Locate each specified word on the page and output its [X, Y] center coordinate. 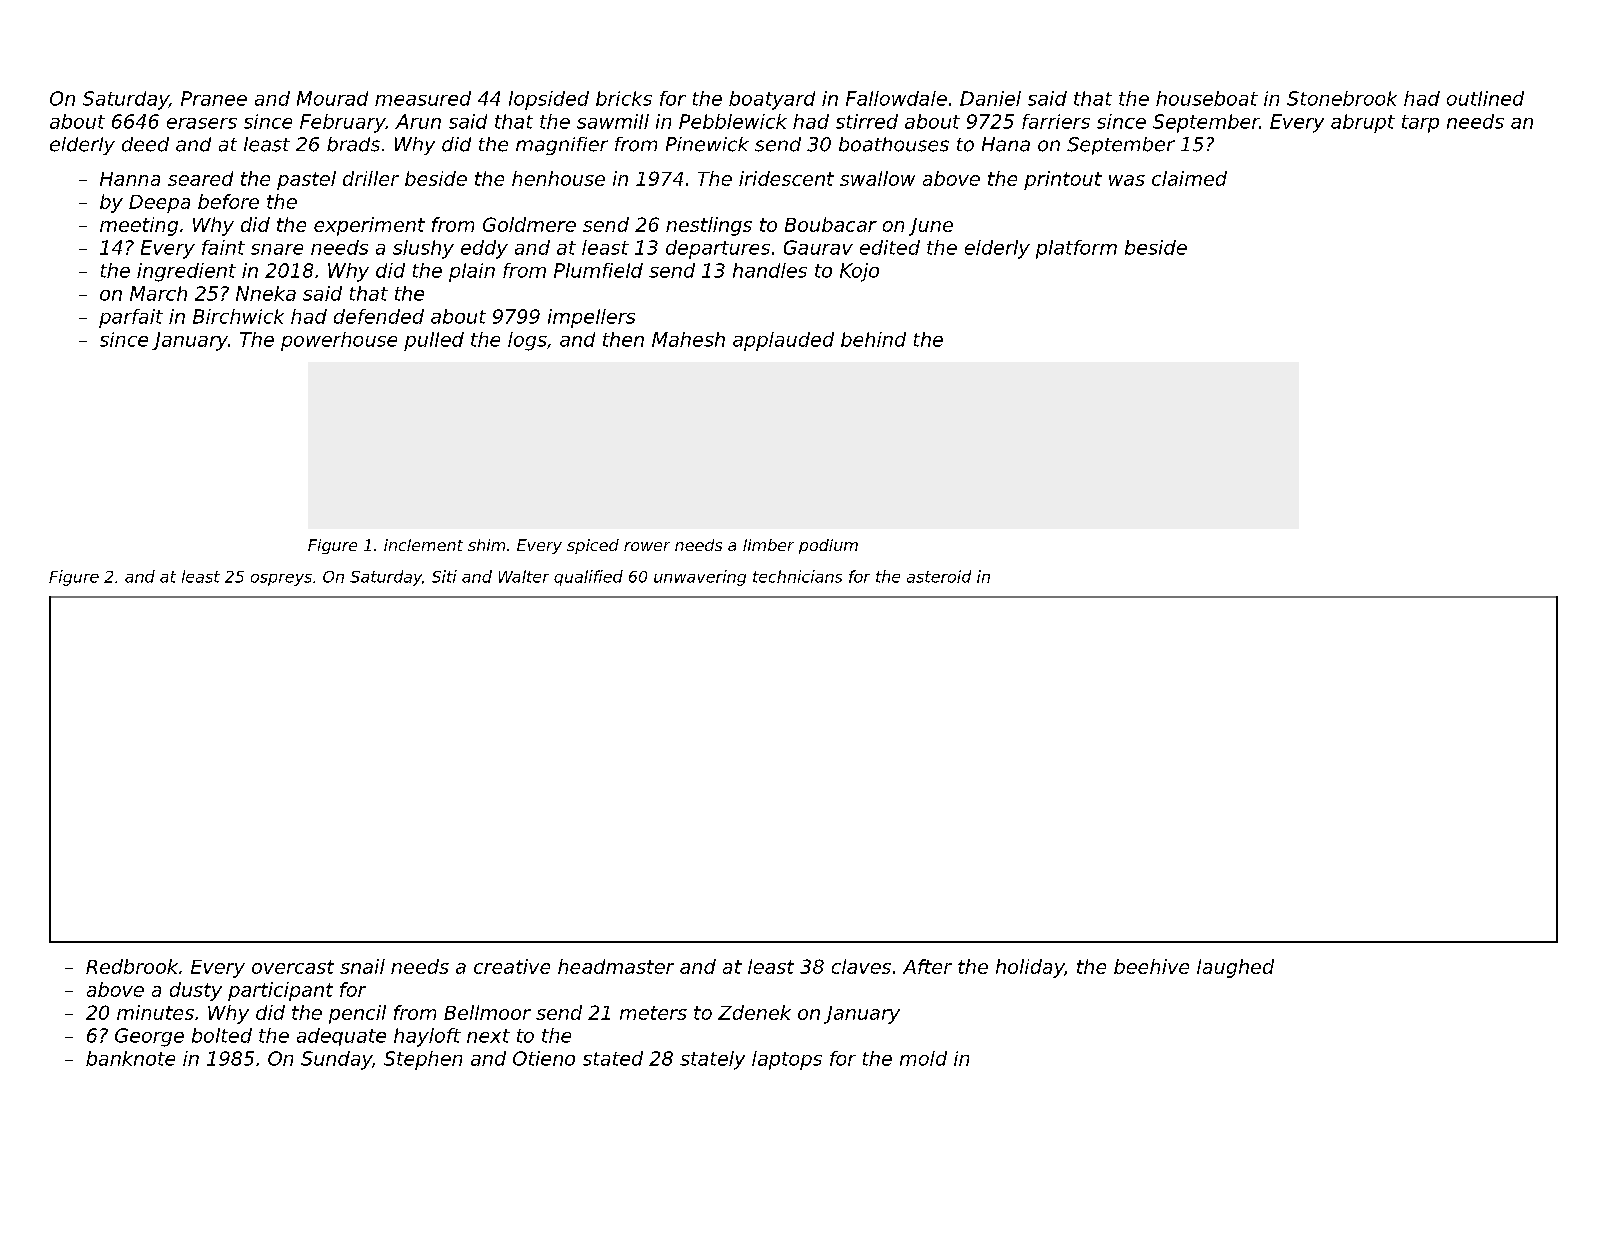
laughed [1235, 968]
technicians [797, 576]
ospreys [281, 580]
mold [923, 1058]
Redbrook [132, 966]
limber [768, 545]
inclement [423, 545]
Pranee [214, 98]
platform [1076, 249]
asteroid [939, 576]
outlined [1485, 98]
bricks [624, 98]
